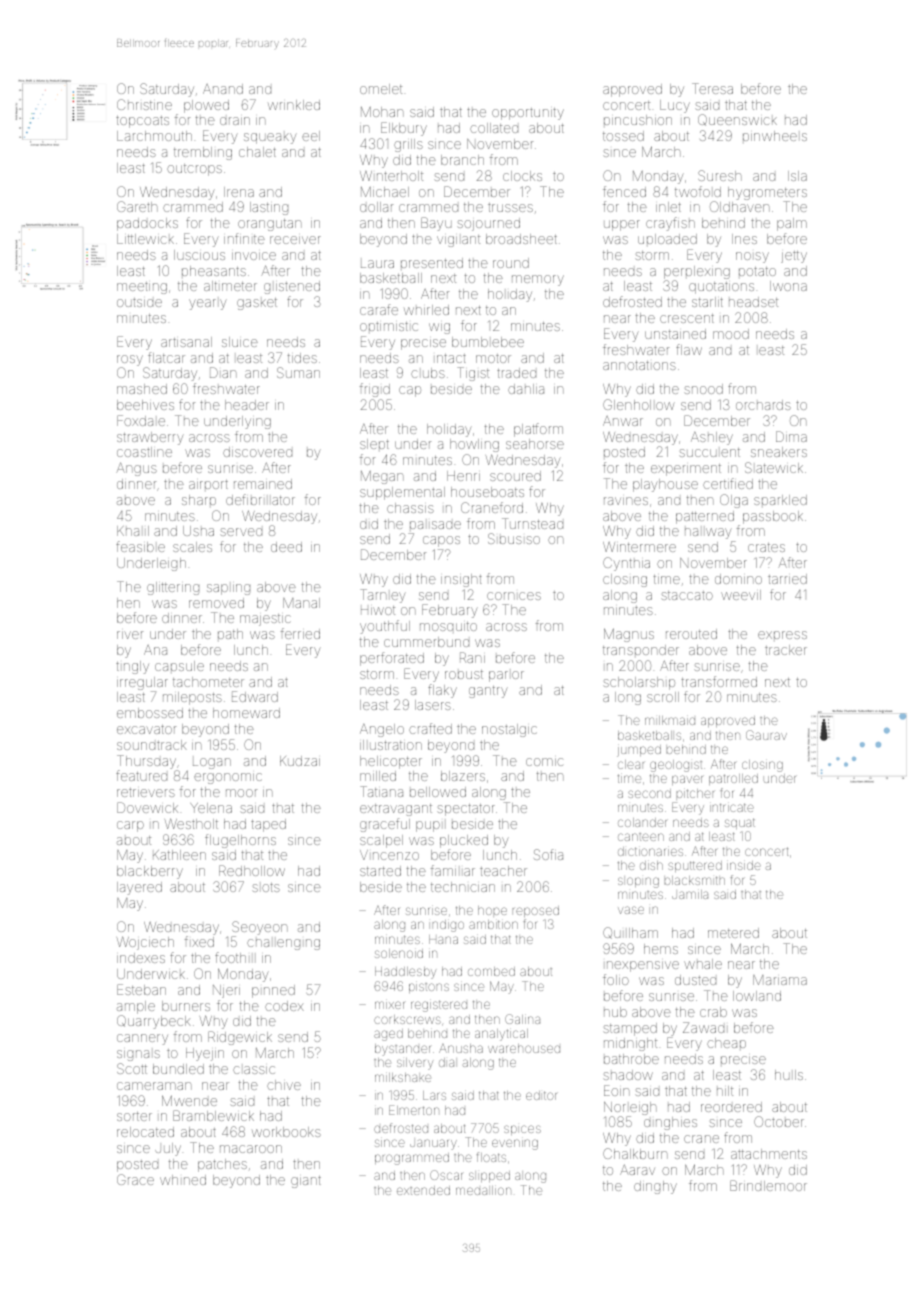  What do you see at coordinates (797, 176) in the screenshot?
I see `Isla` at bounding box center [797, 176].
